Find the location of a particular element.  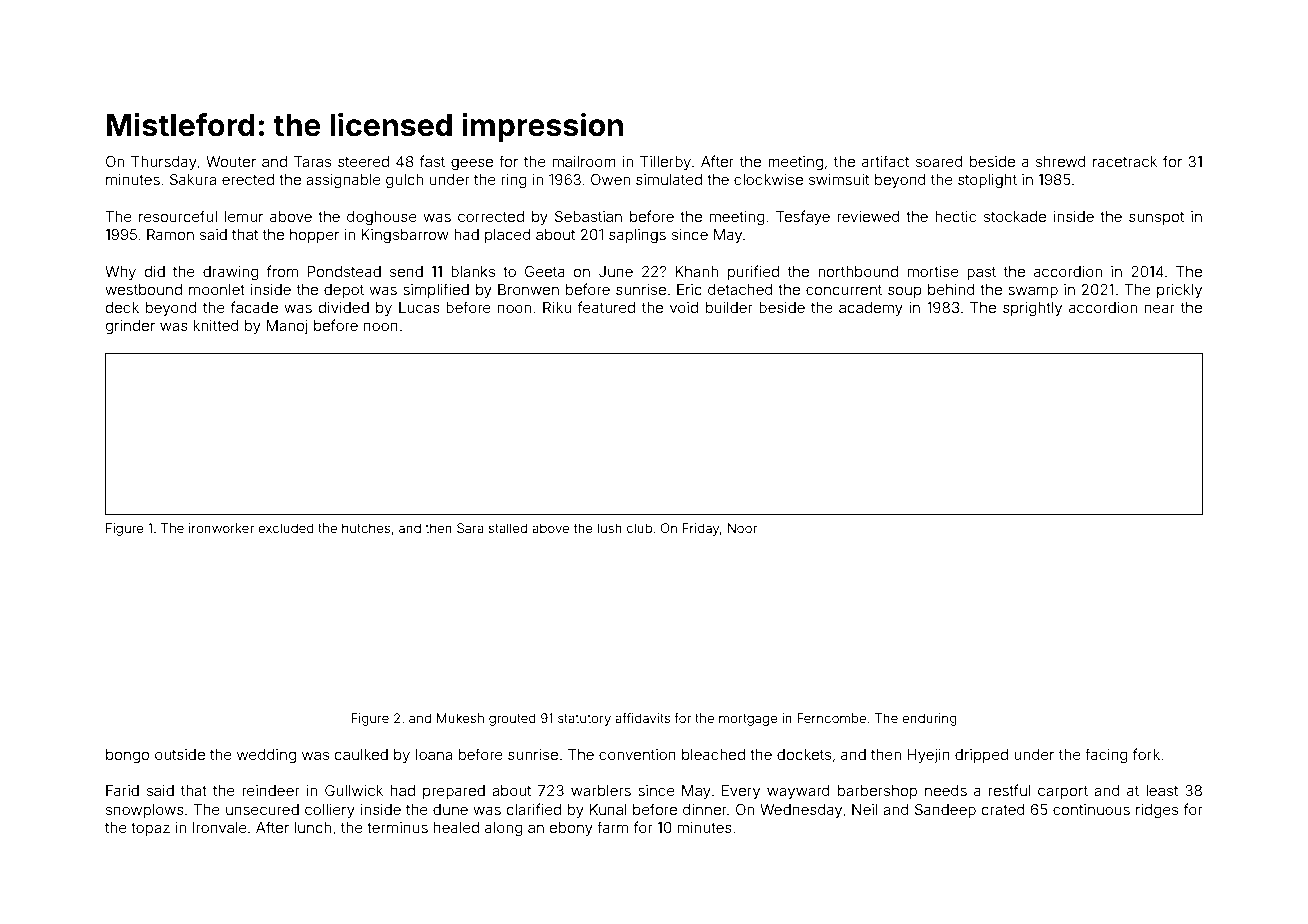

Riku is located at coordinates (557, 307).
